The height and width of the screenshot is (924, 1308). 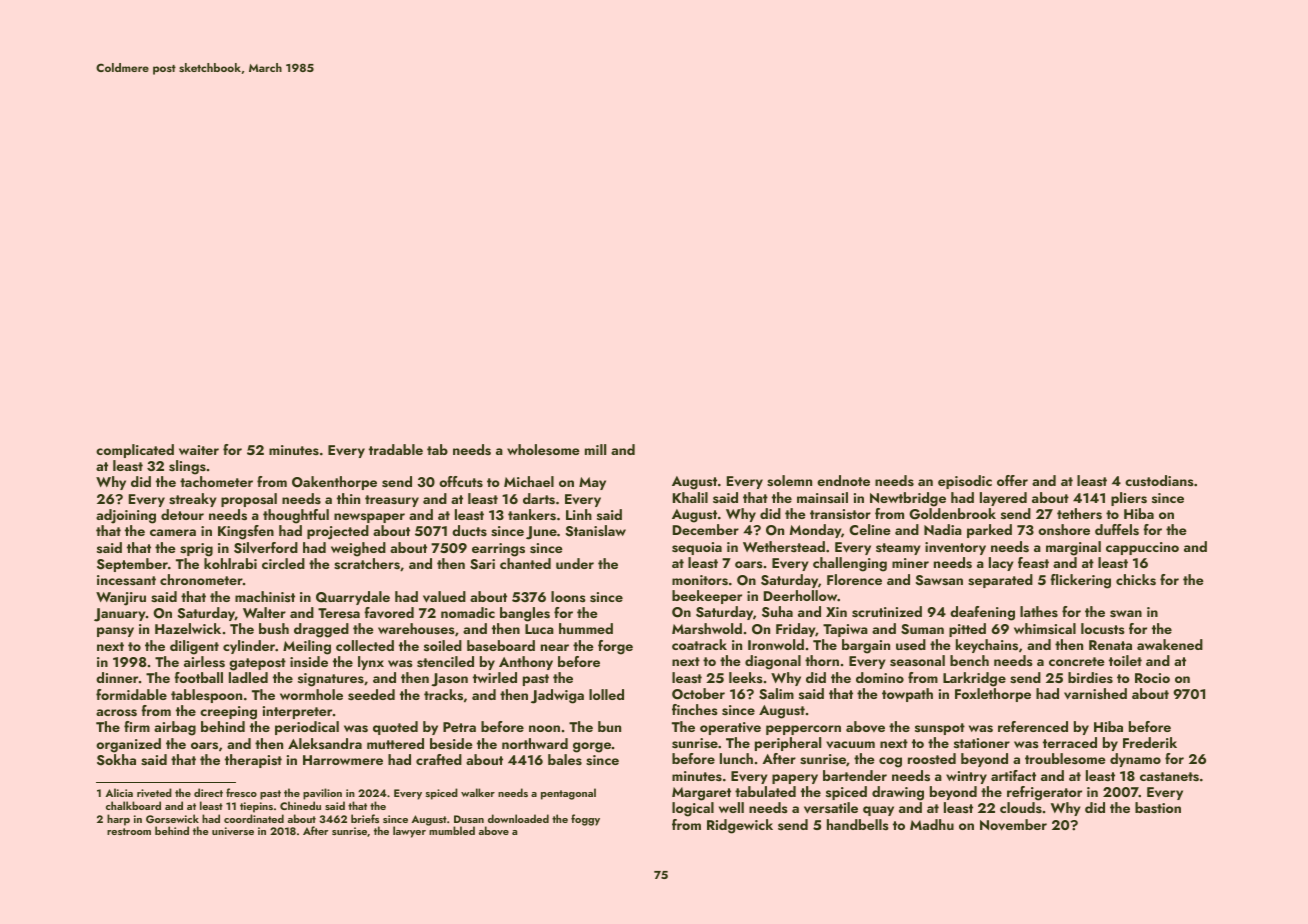 I want to click on marginal, so click(x=1073, y=548).
